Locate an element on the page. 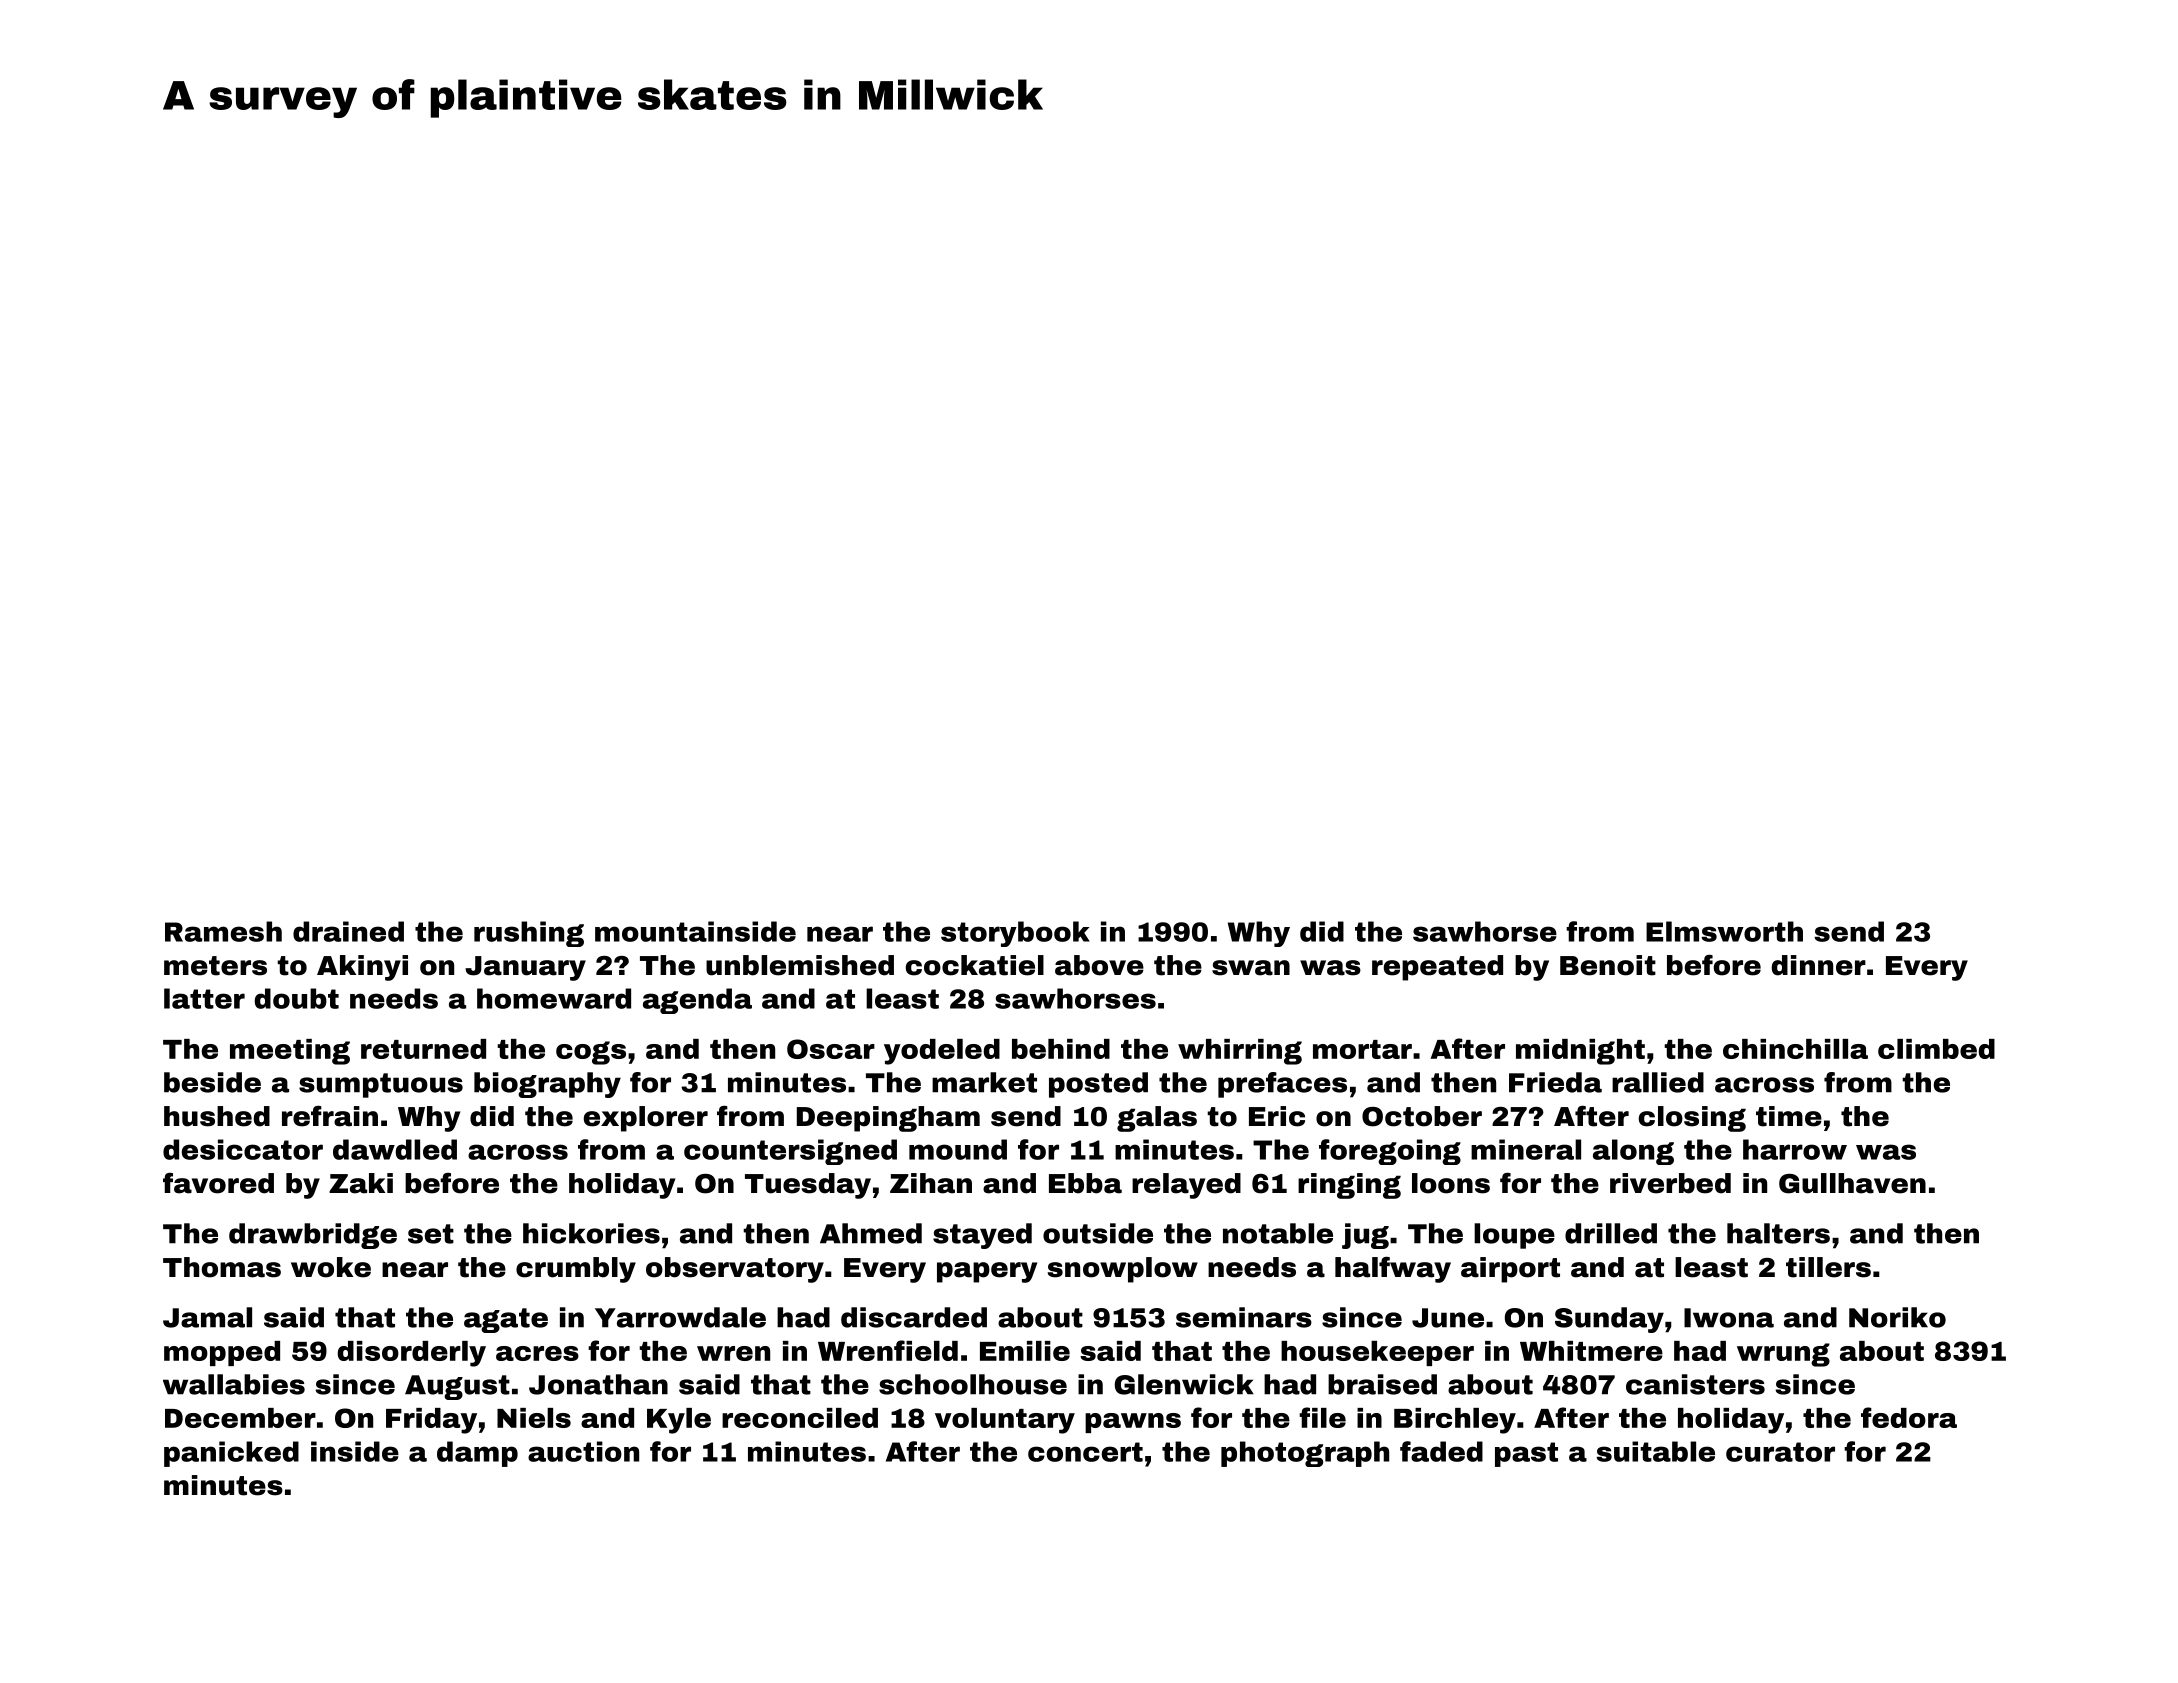  curator is located at coordinates (1780, 1452).
